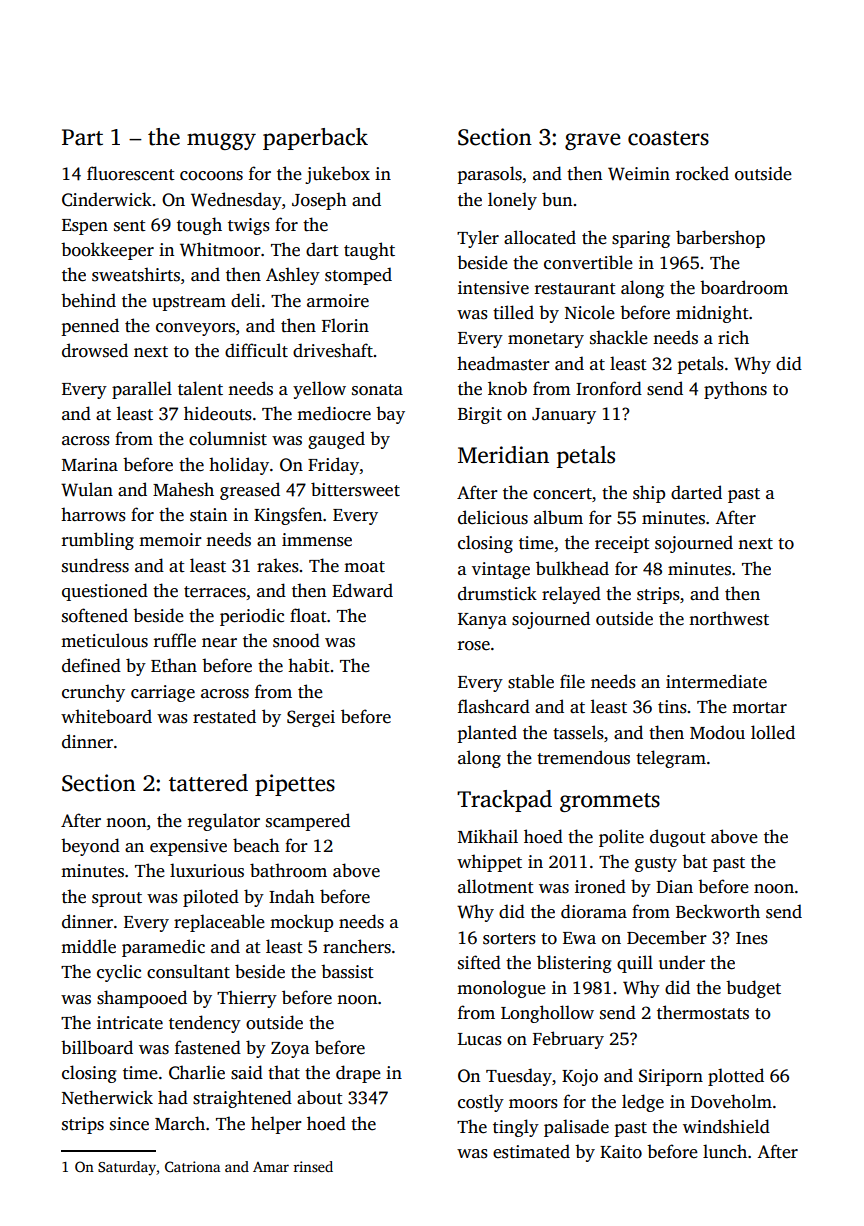 Image resolution: width=864 pixels, height=1226 pixels. Describe the element at coordinates (571, 595) in the screenshot. I see `relayed` at that location.
